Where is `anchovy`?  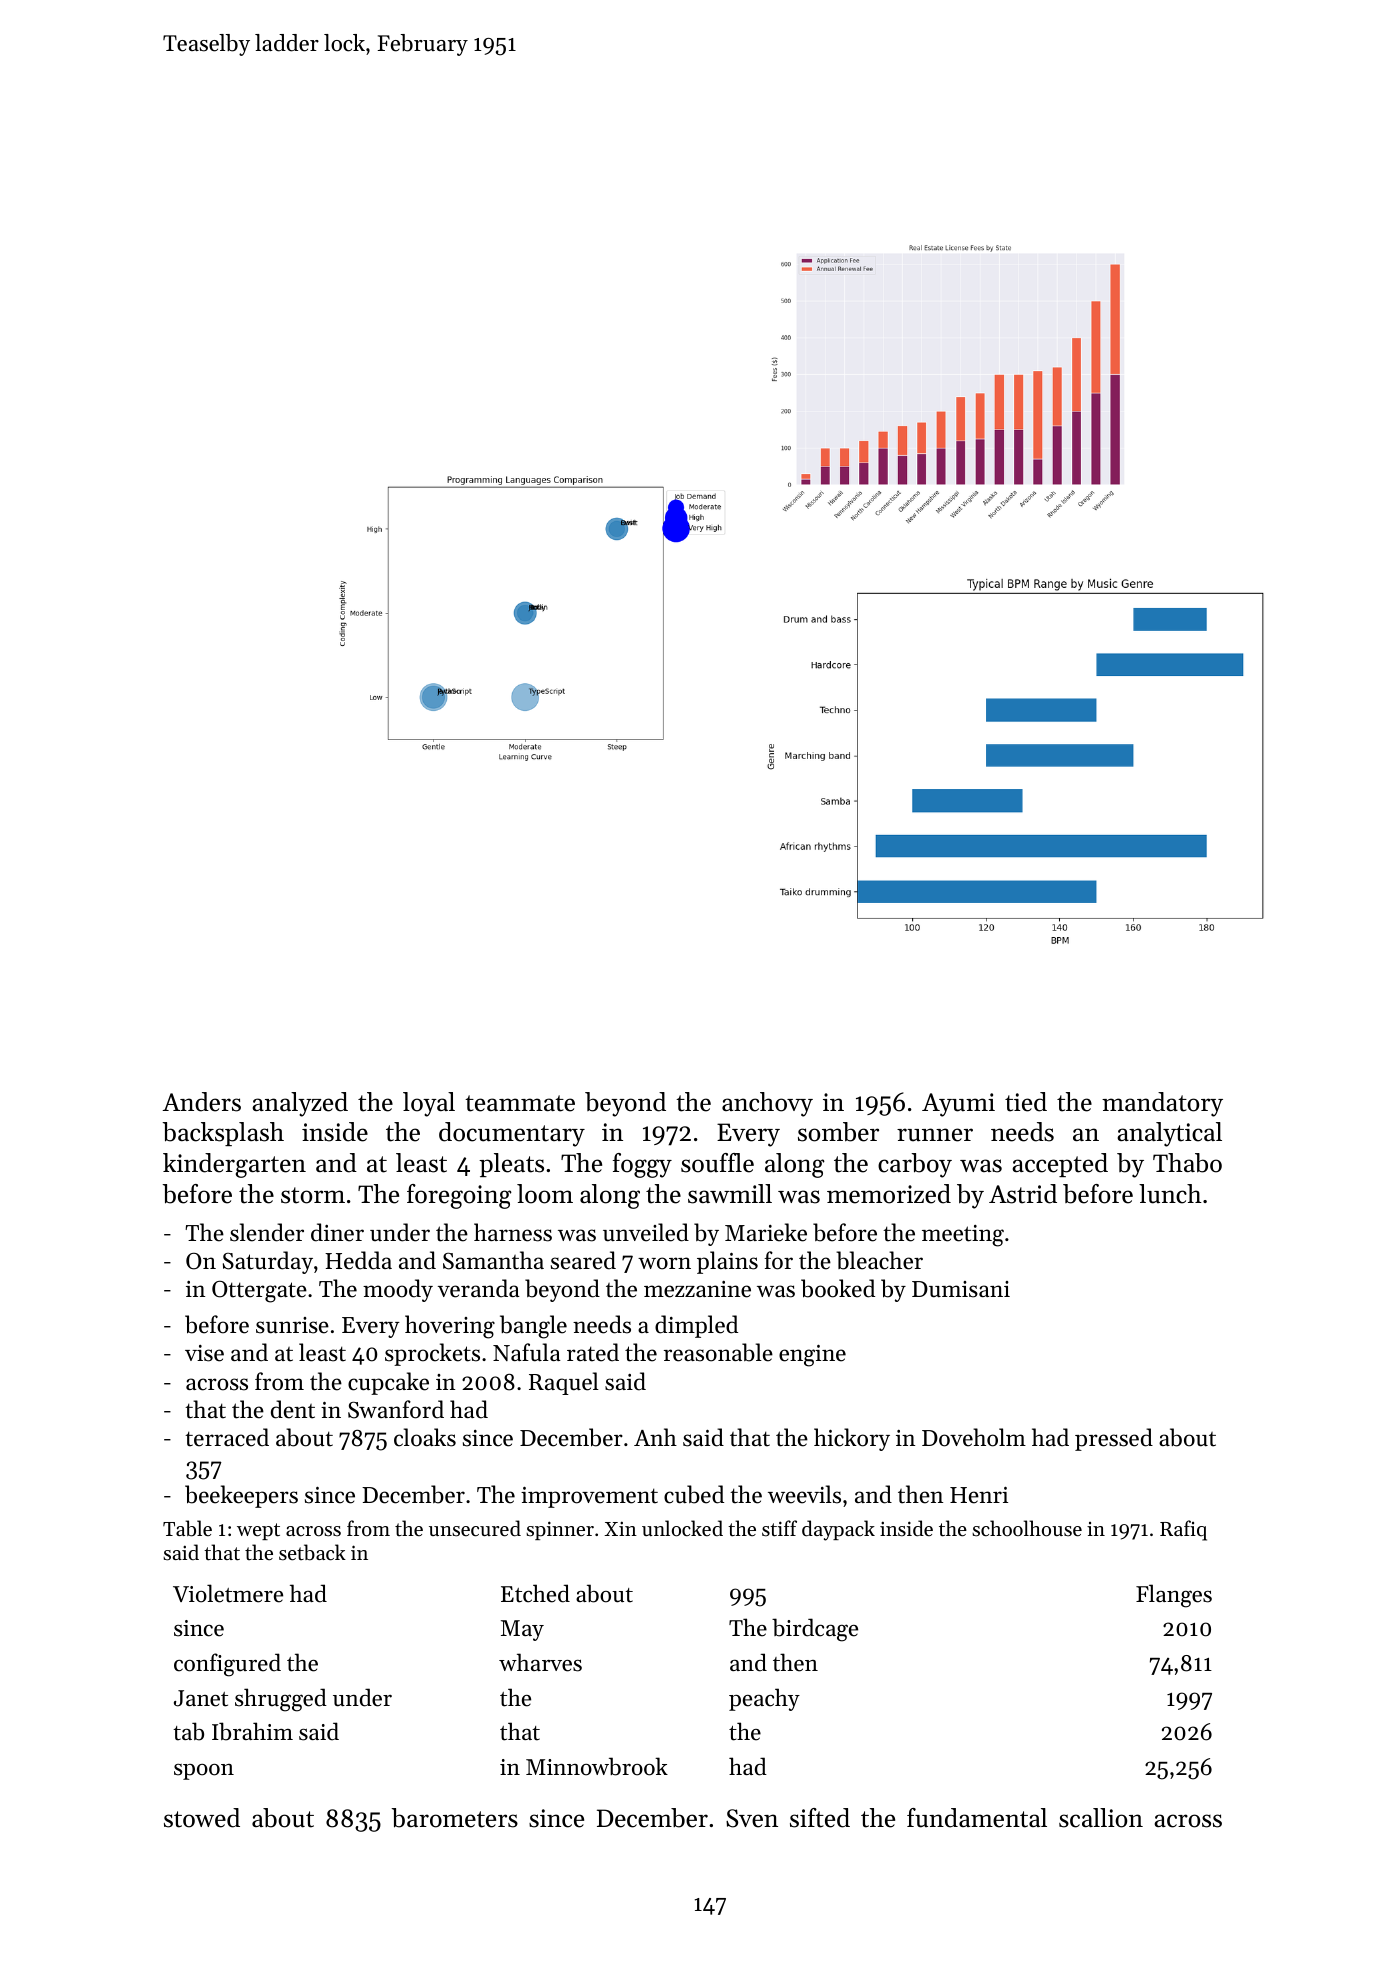
anchovy is located at coordinates (767, 1104).
